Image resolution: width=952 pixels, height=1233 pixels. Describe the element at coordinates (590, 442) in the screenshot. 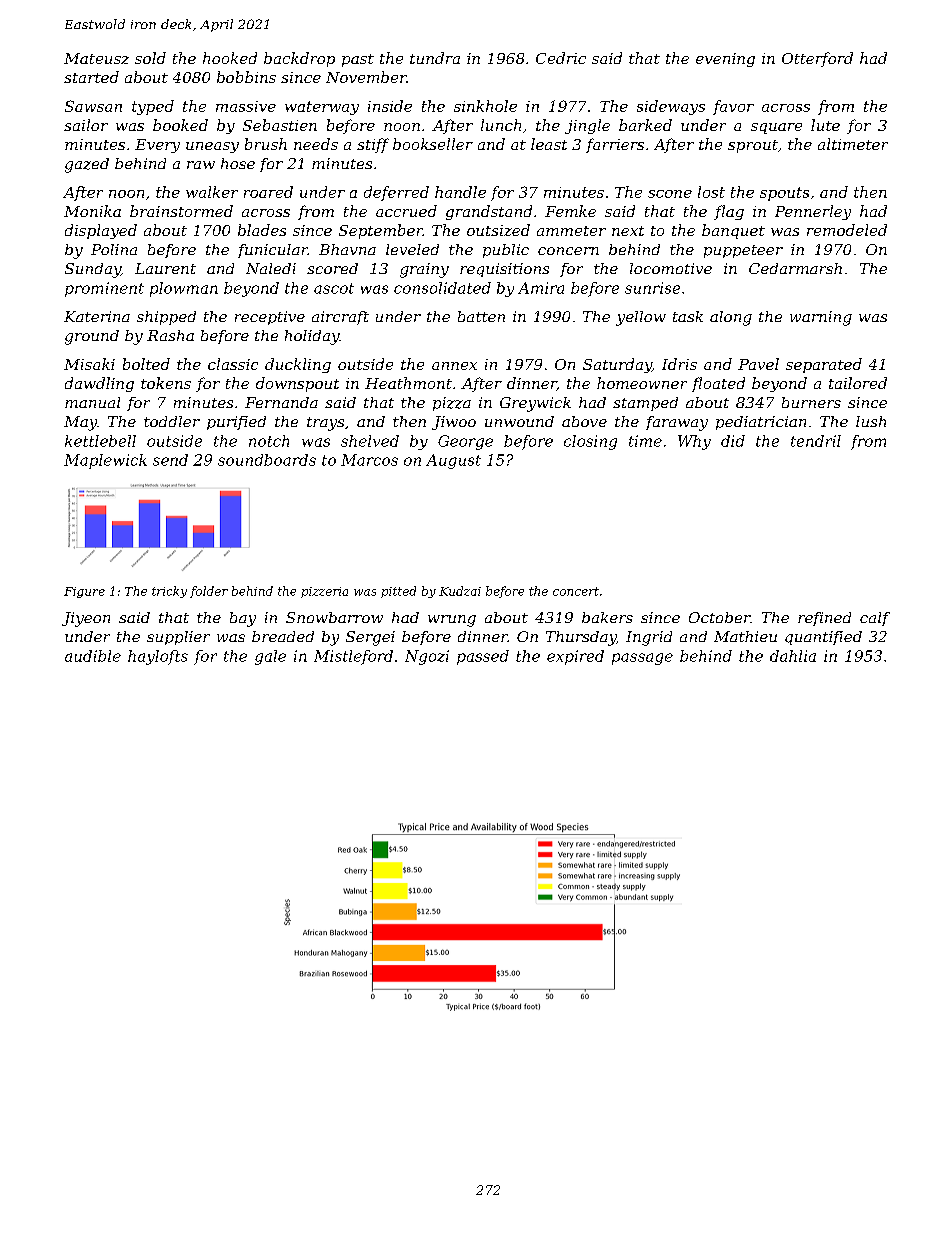

I see `closing` at that location.
